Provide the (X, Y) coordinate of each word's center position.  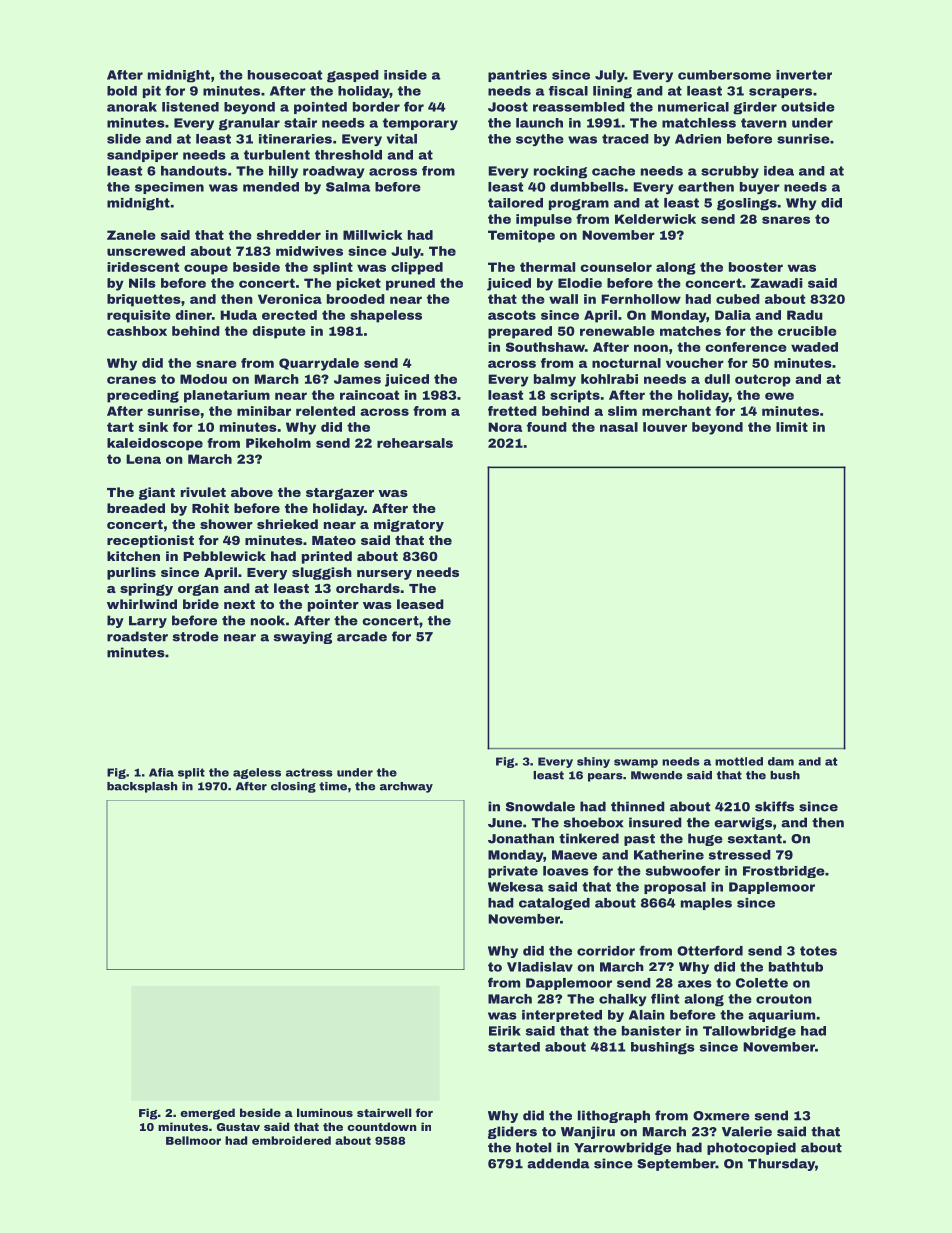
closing (293, 787)
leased (420, 604)
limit (792, 427)
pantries (517, 76)
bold (122, 91)
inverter (804, 75)
